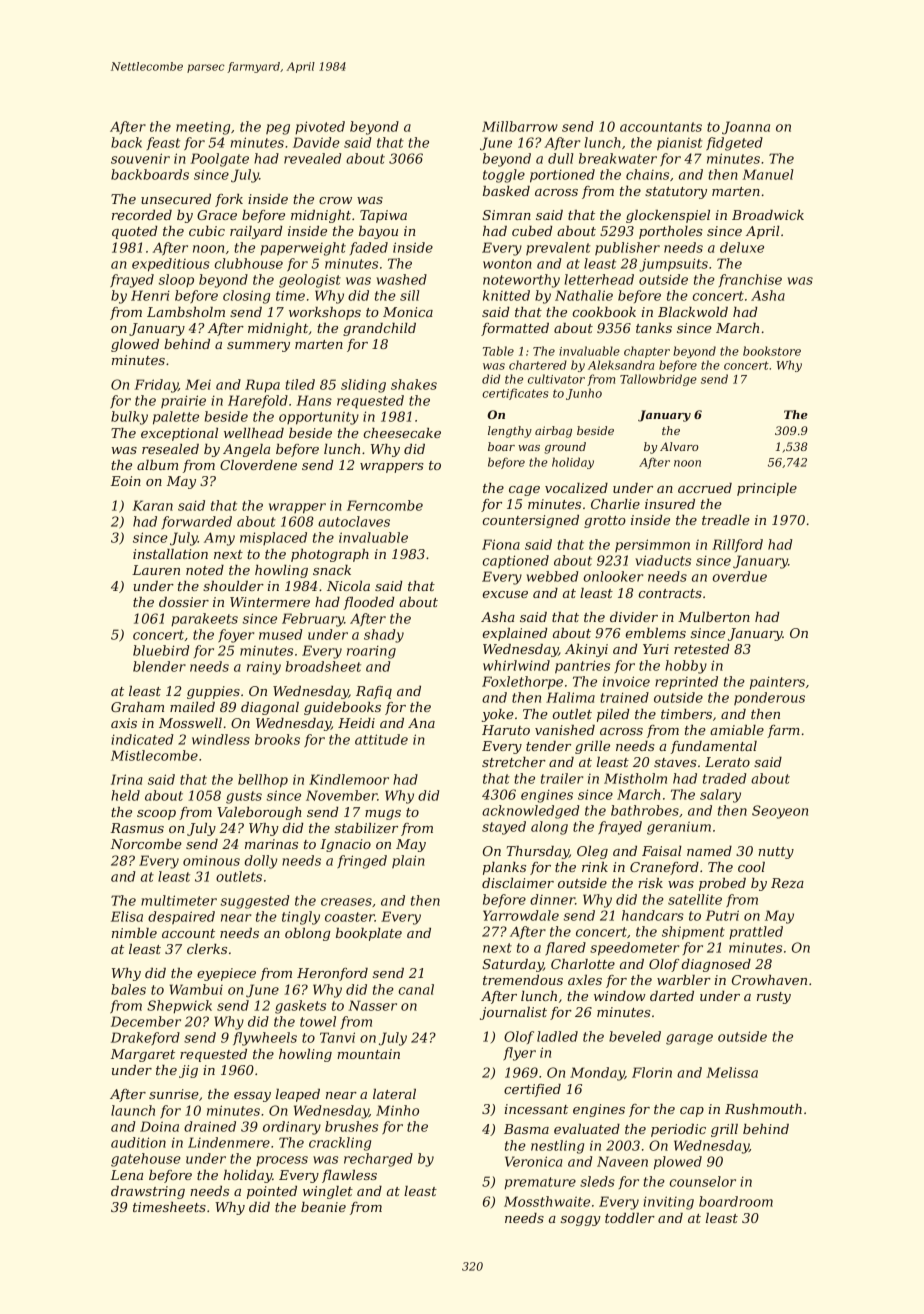  What do you see at coordinates (320, 128) in the document?
I see `pivoted` at bounding box center [320, 128].
